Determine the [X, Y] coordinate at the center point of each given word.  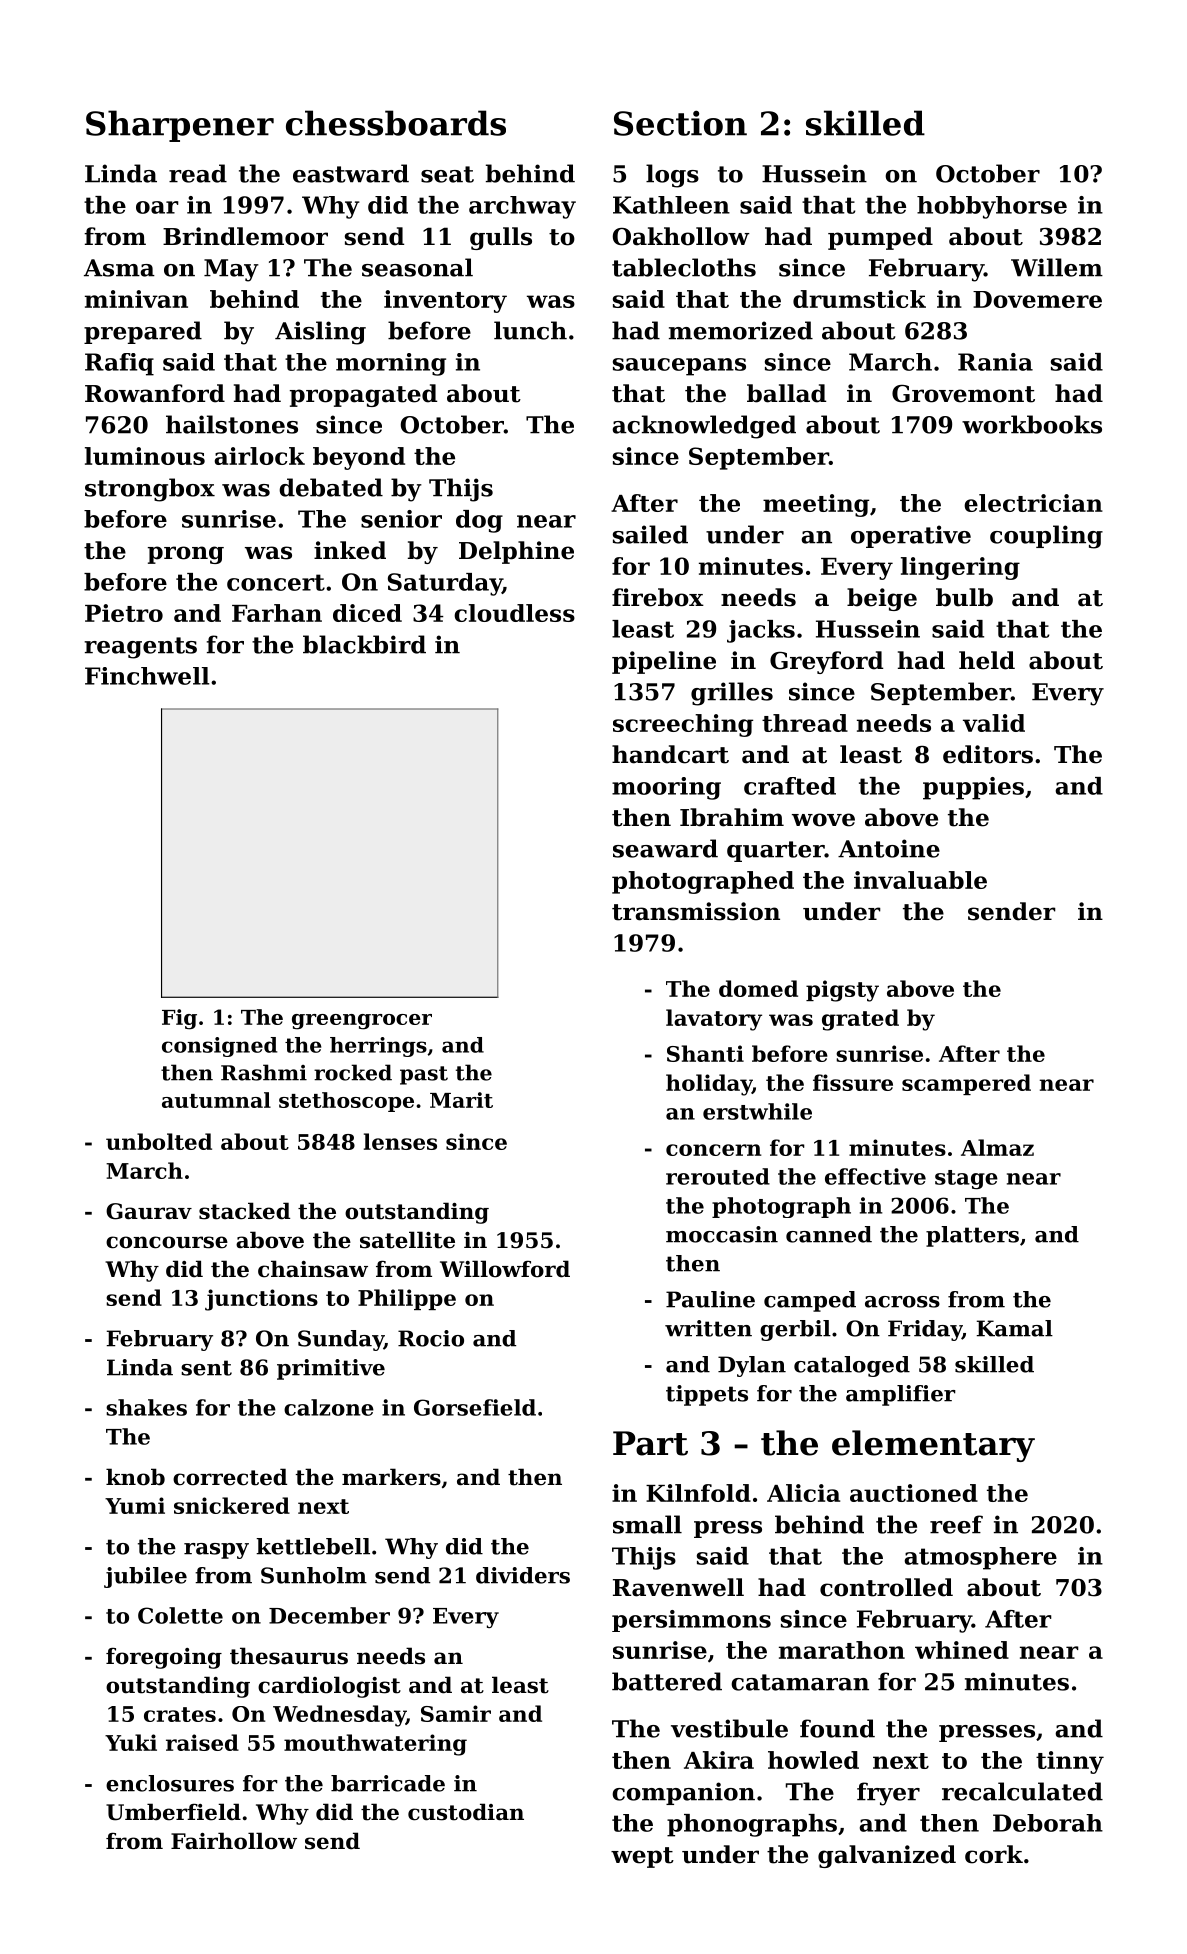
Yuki [131, 1742]
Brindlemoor [245, 236]
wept [642, 1857]
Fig [179, 1019]
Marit [461, 1100]
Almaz [997, 1147]
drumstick [859, 299]
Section [680, 123]
